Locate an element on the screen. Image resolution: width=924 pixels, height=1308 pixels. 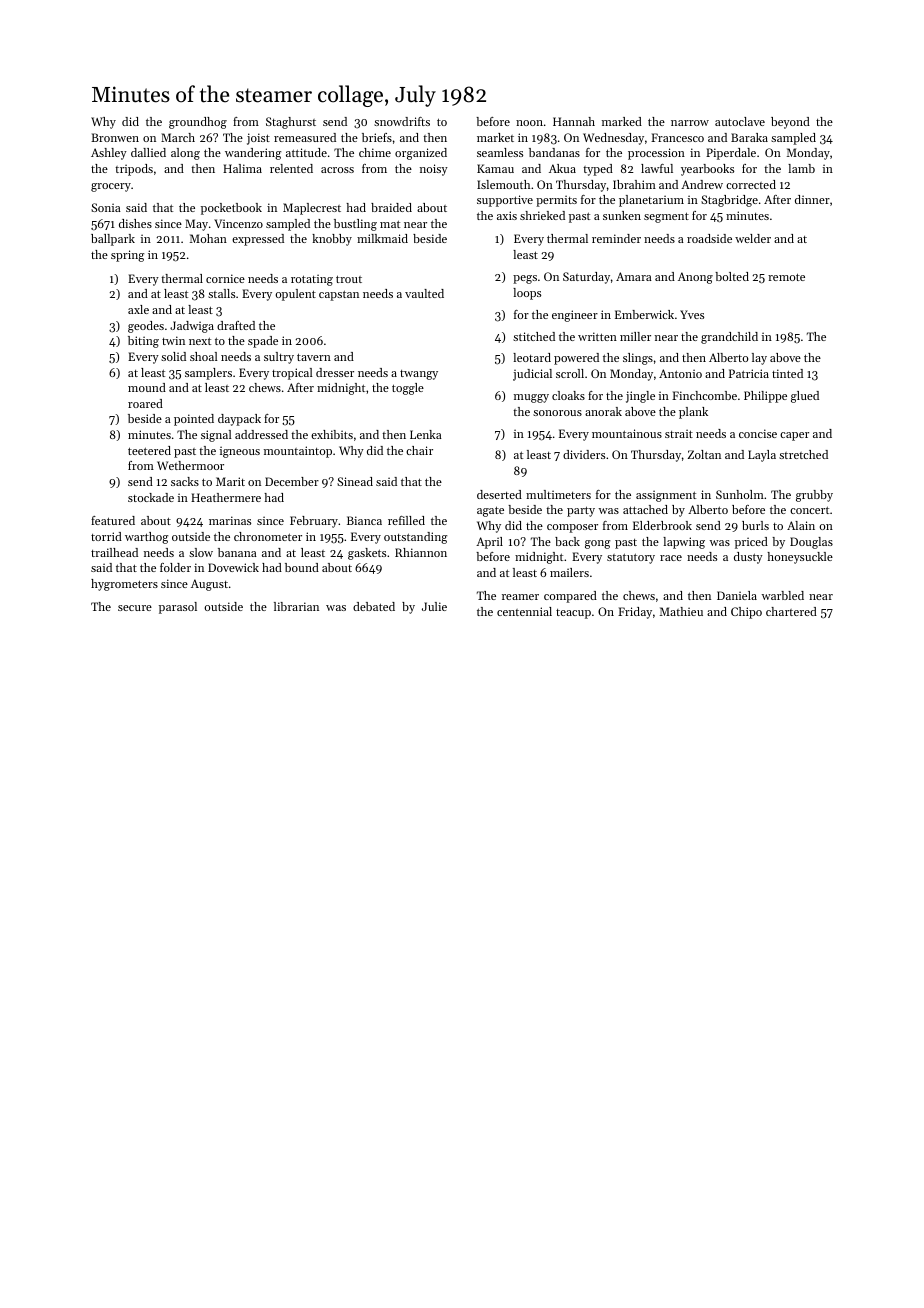
Daniela is located at coordinates (737, 595).
